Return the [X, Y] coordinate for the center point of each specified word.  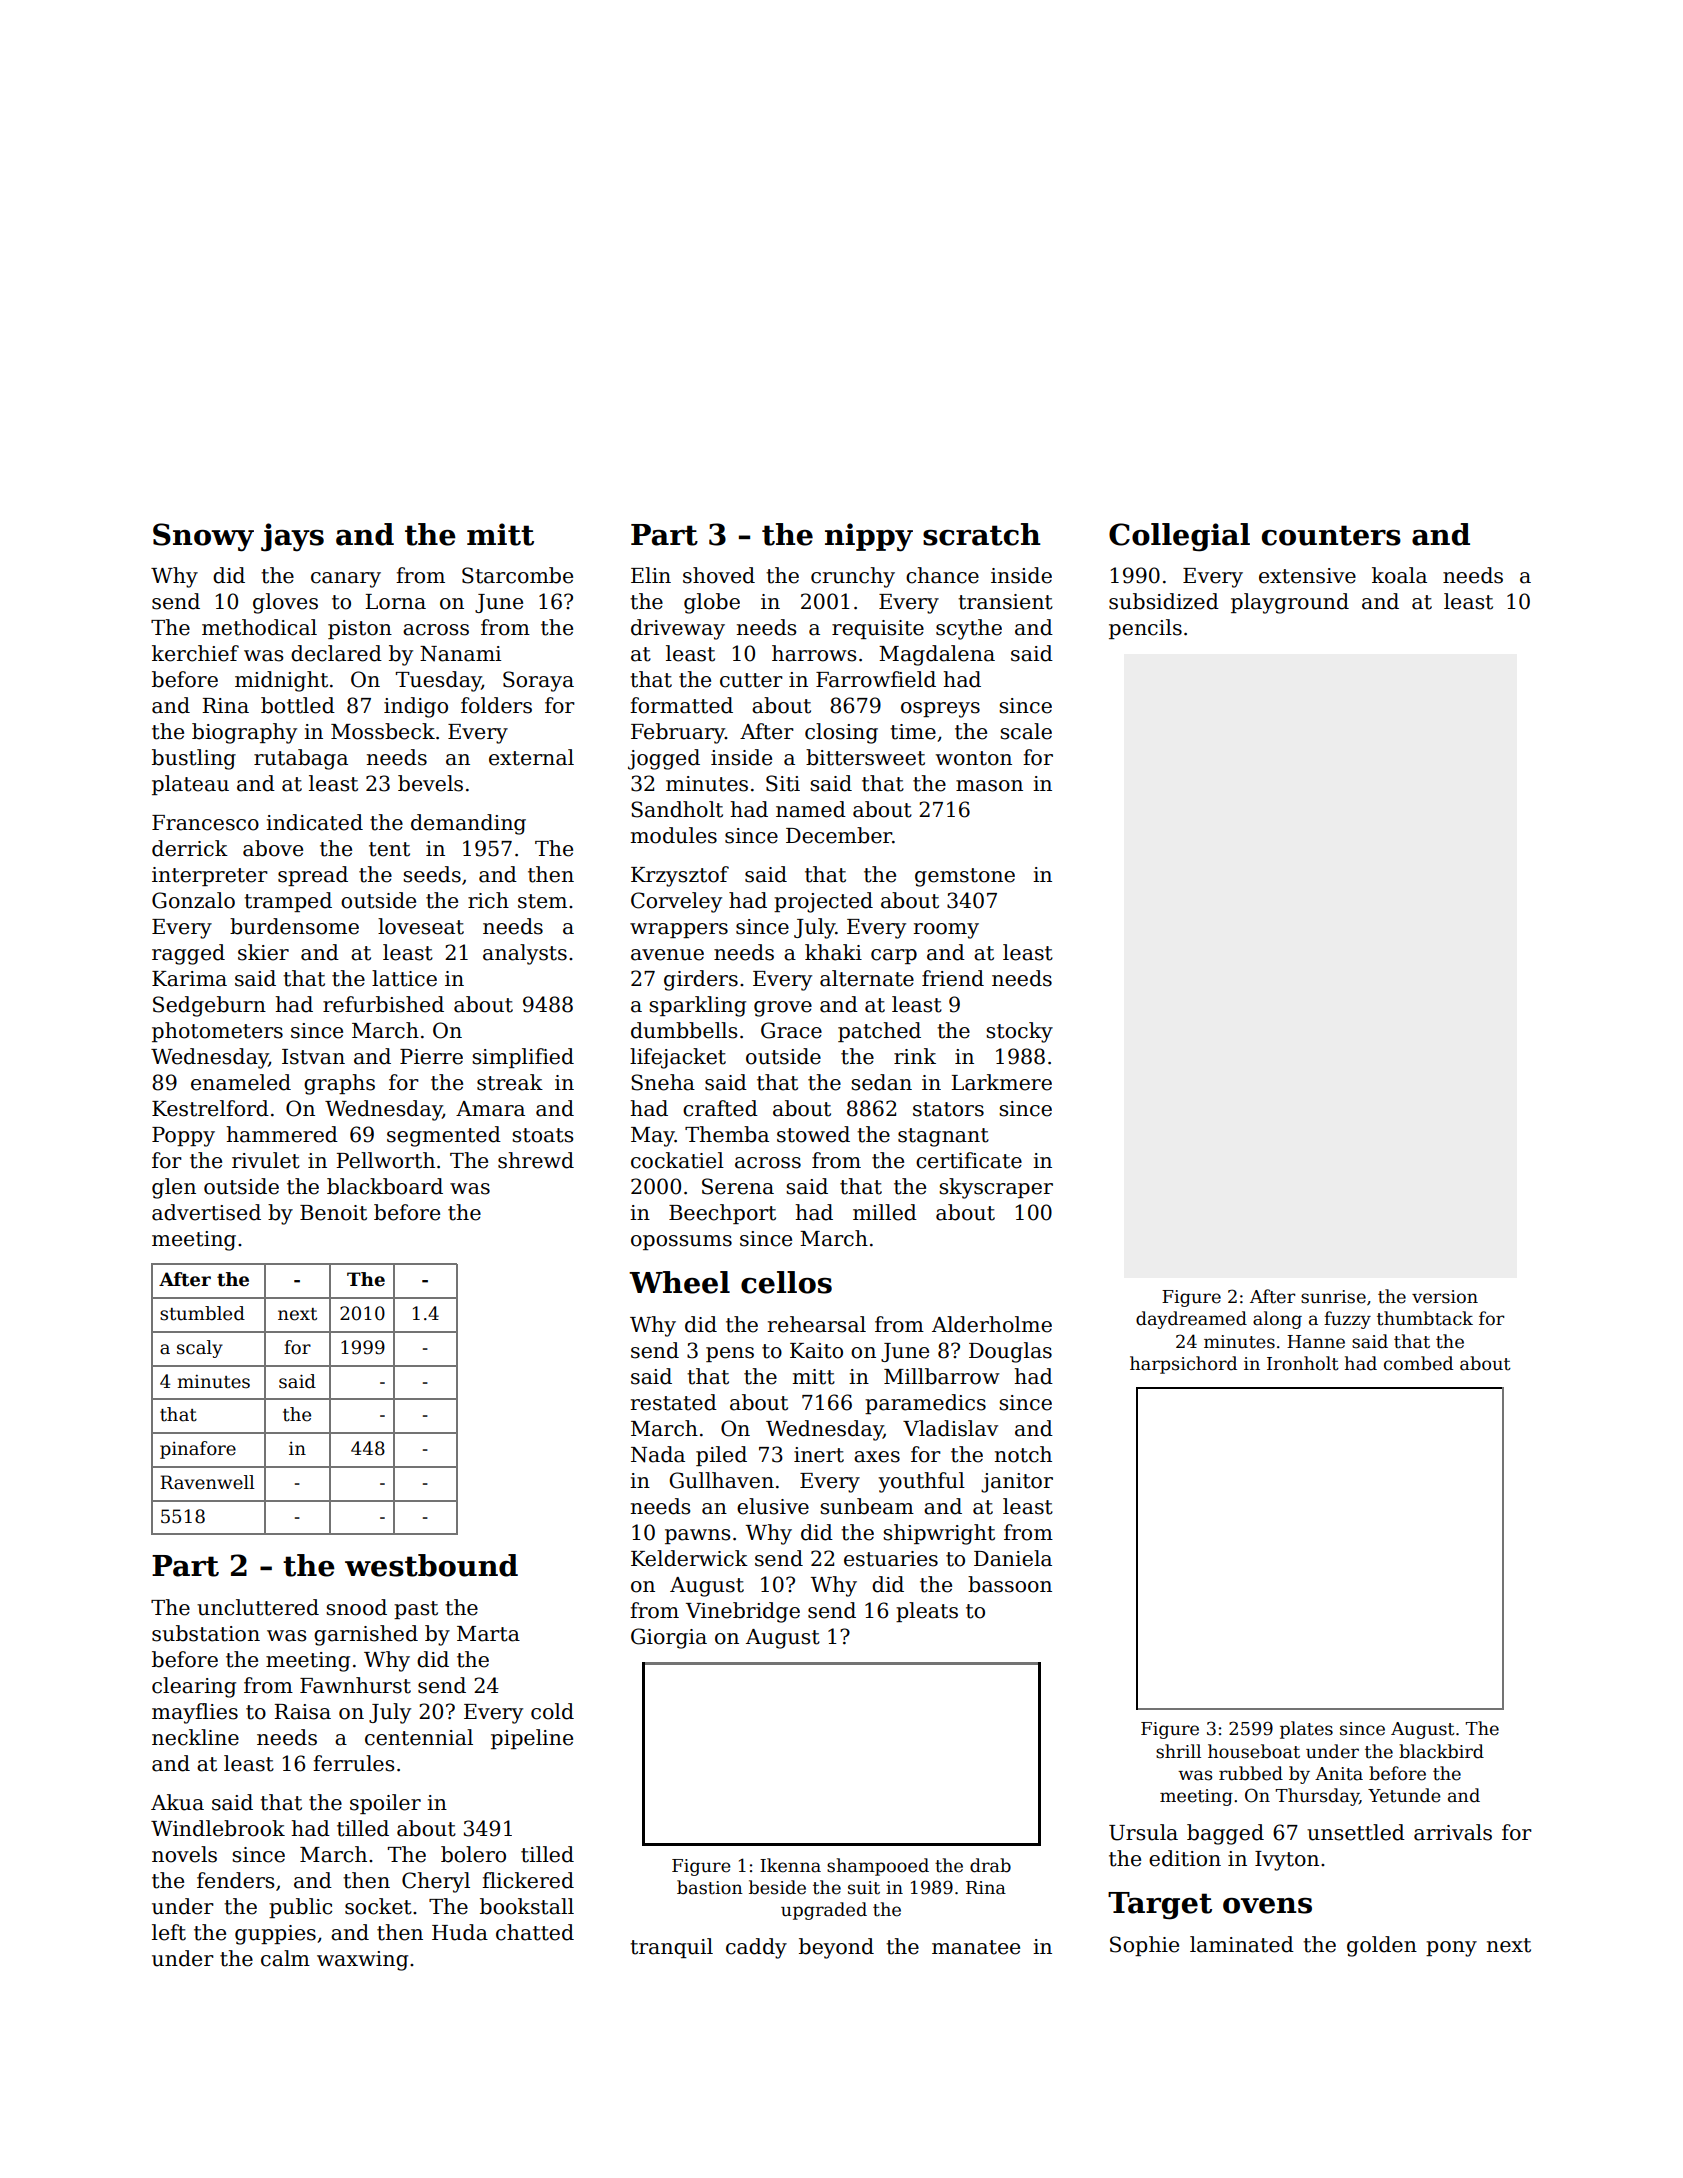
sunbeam [867, 1506]
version [1445, 1297]
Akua [177, 1802]
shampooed [878, 1867]
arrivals [1453, 1832]
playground [1290, 603]
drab [990, 1865]
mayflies [195, 1713]
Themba [727, 1134]
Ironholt [1303, 1363]
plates [1306, 1730]
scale [1026, 731]
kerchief [195, 653]
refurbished [383, 1004]
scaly [200, 1349]
